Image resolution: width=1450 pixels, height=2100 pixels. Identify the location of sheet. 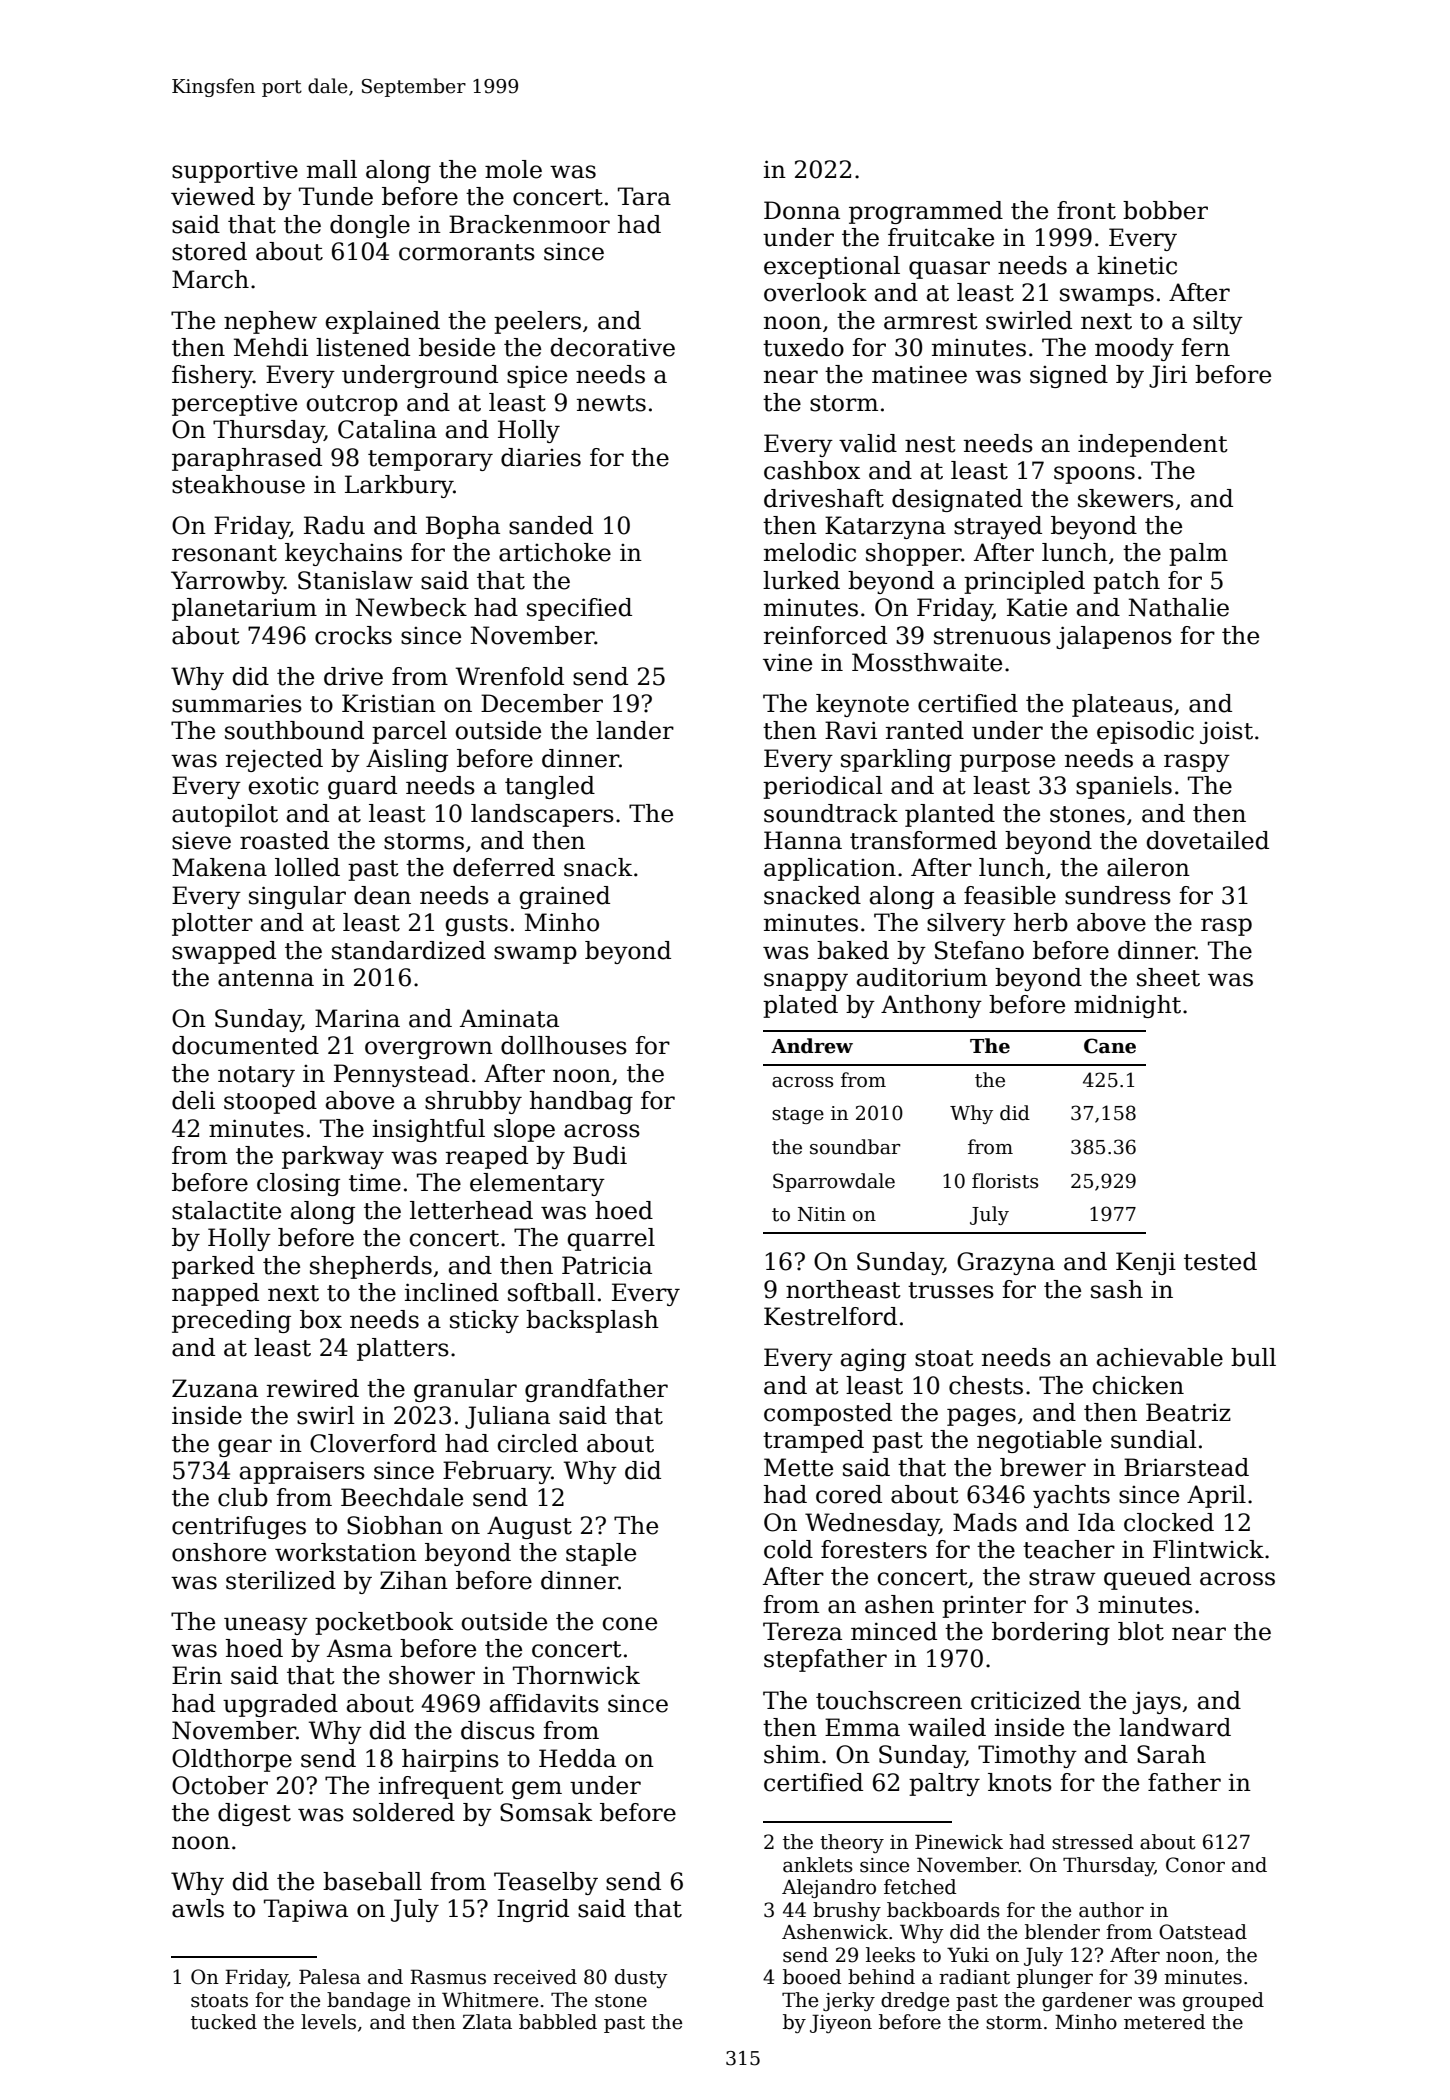
(1168, 977).
